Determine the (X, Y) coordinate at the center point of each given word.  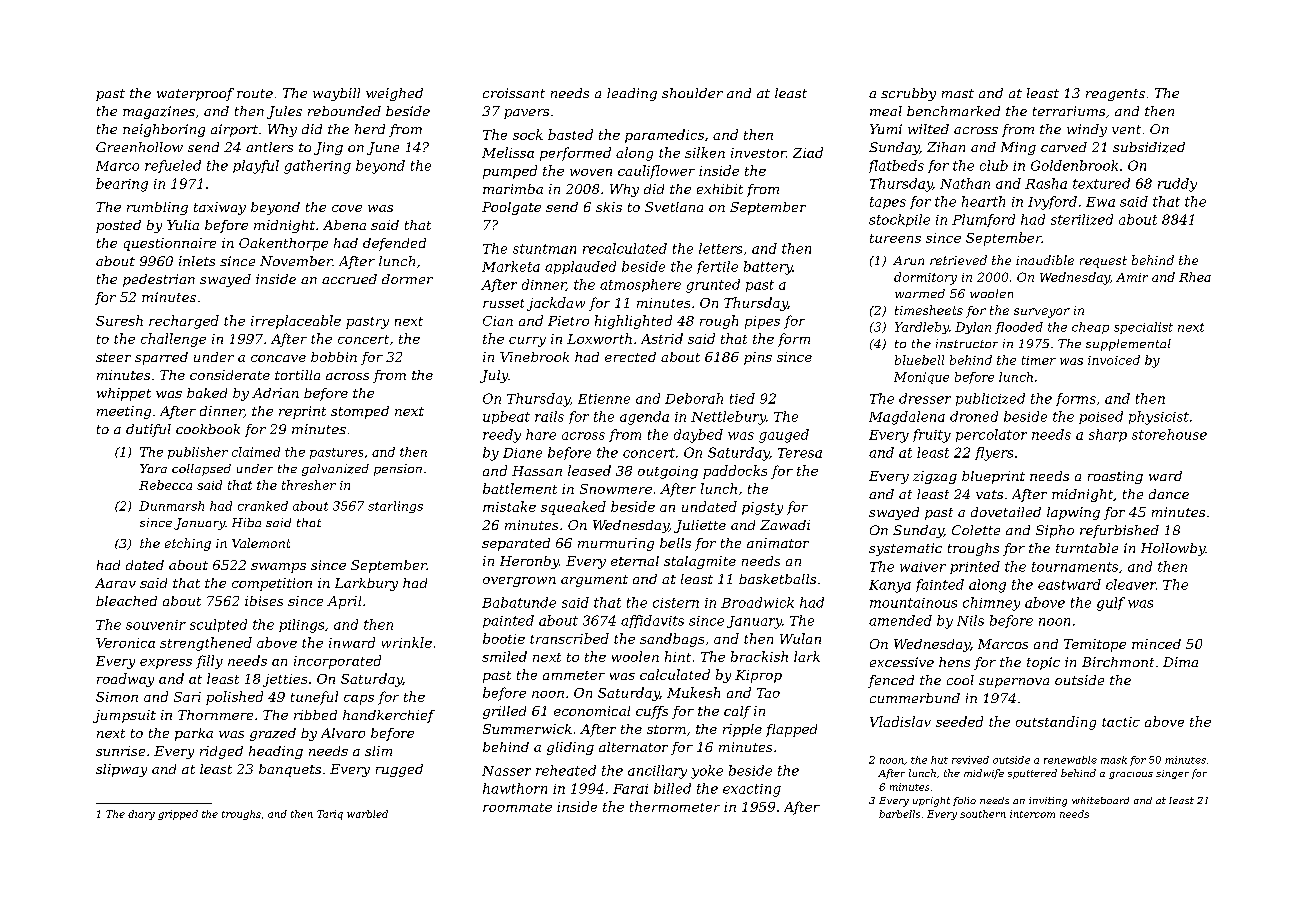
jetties (285, 680)
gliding (570, 748)
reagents (1115, 95)
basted (570, 134)
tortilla (297, 375)
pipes (762, 322)
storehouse (1169, 434)
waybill (336, 94)
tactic (1121, 722)
